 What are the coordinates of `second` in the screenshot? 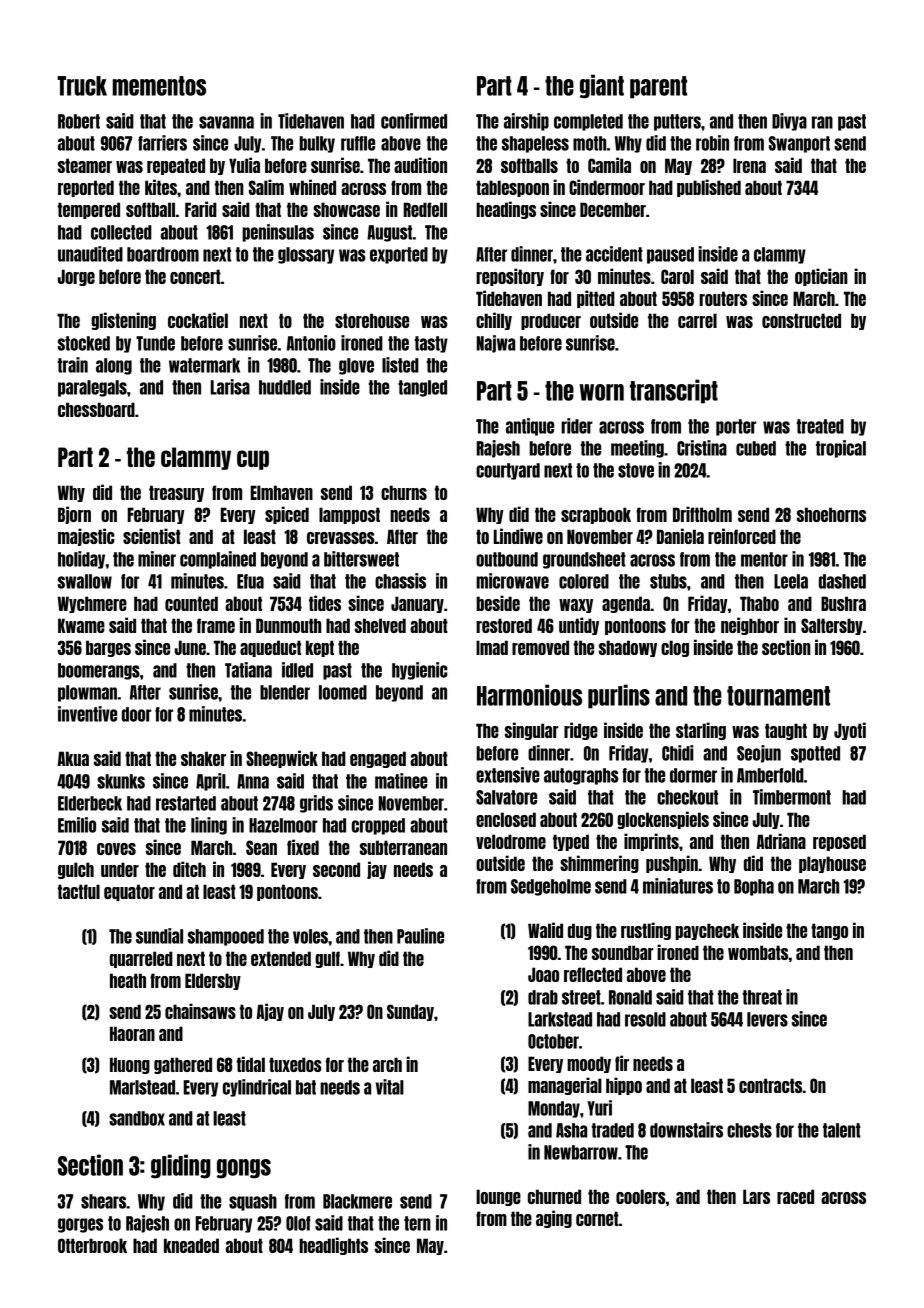 It's located at (336, 869).
